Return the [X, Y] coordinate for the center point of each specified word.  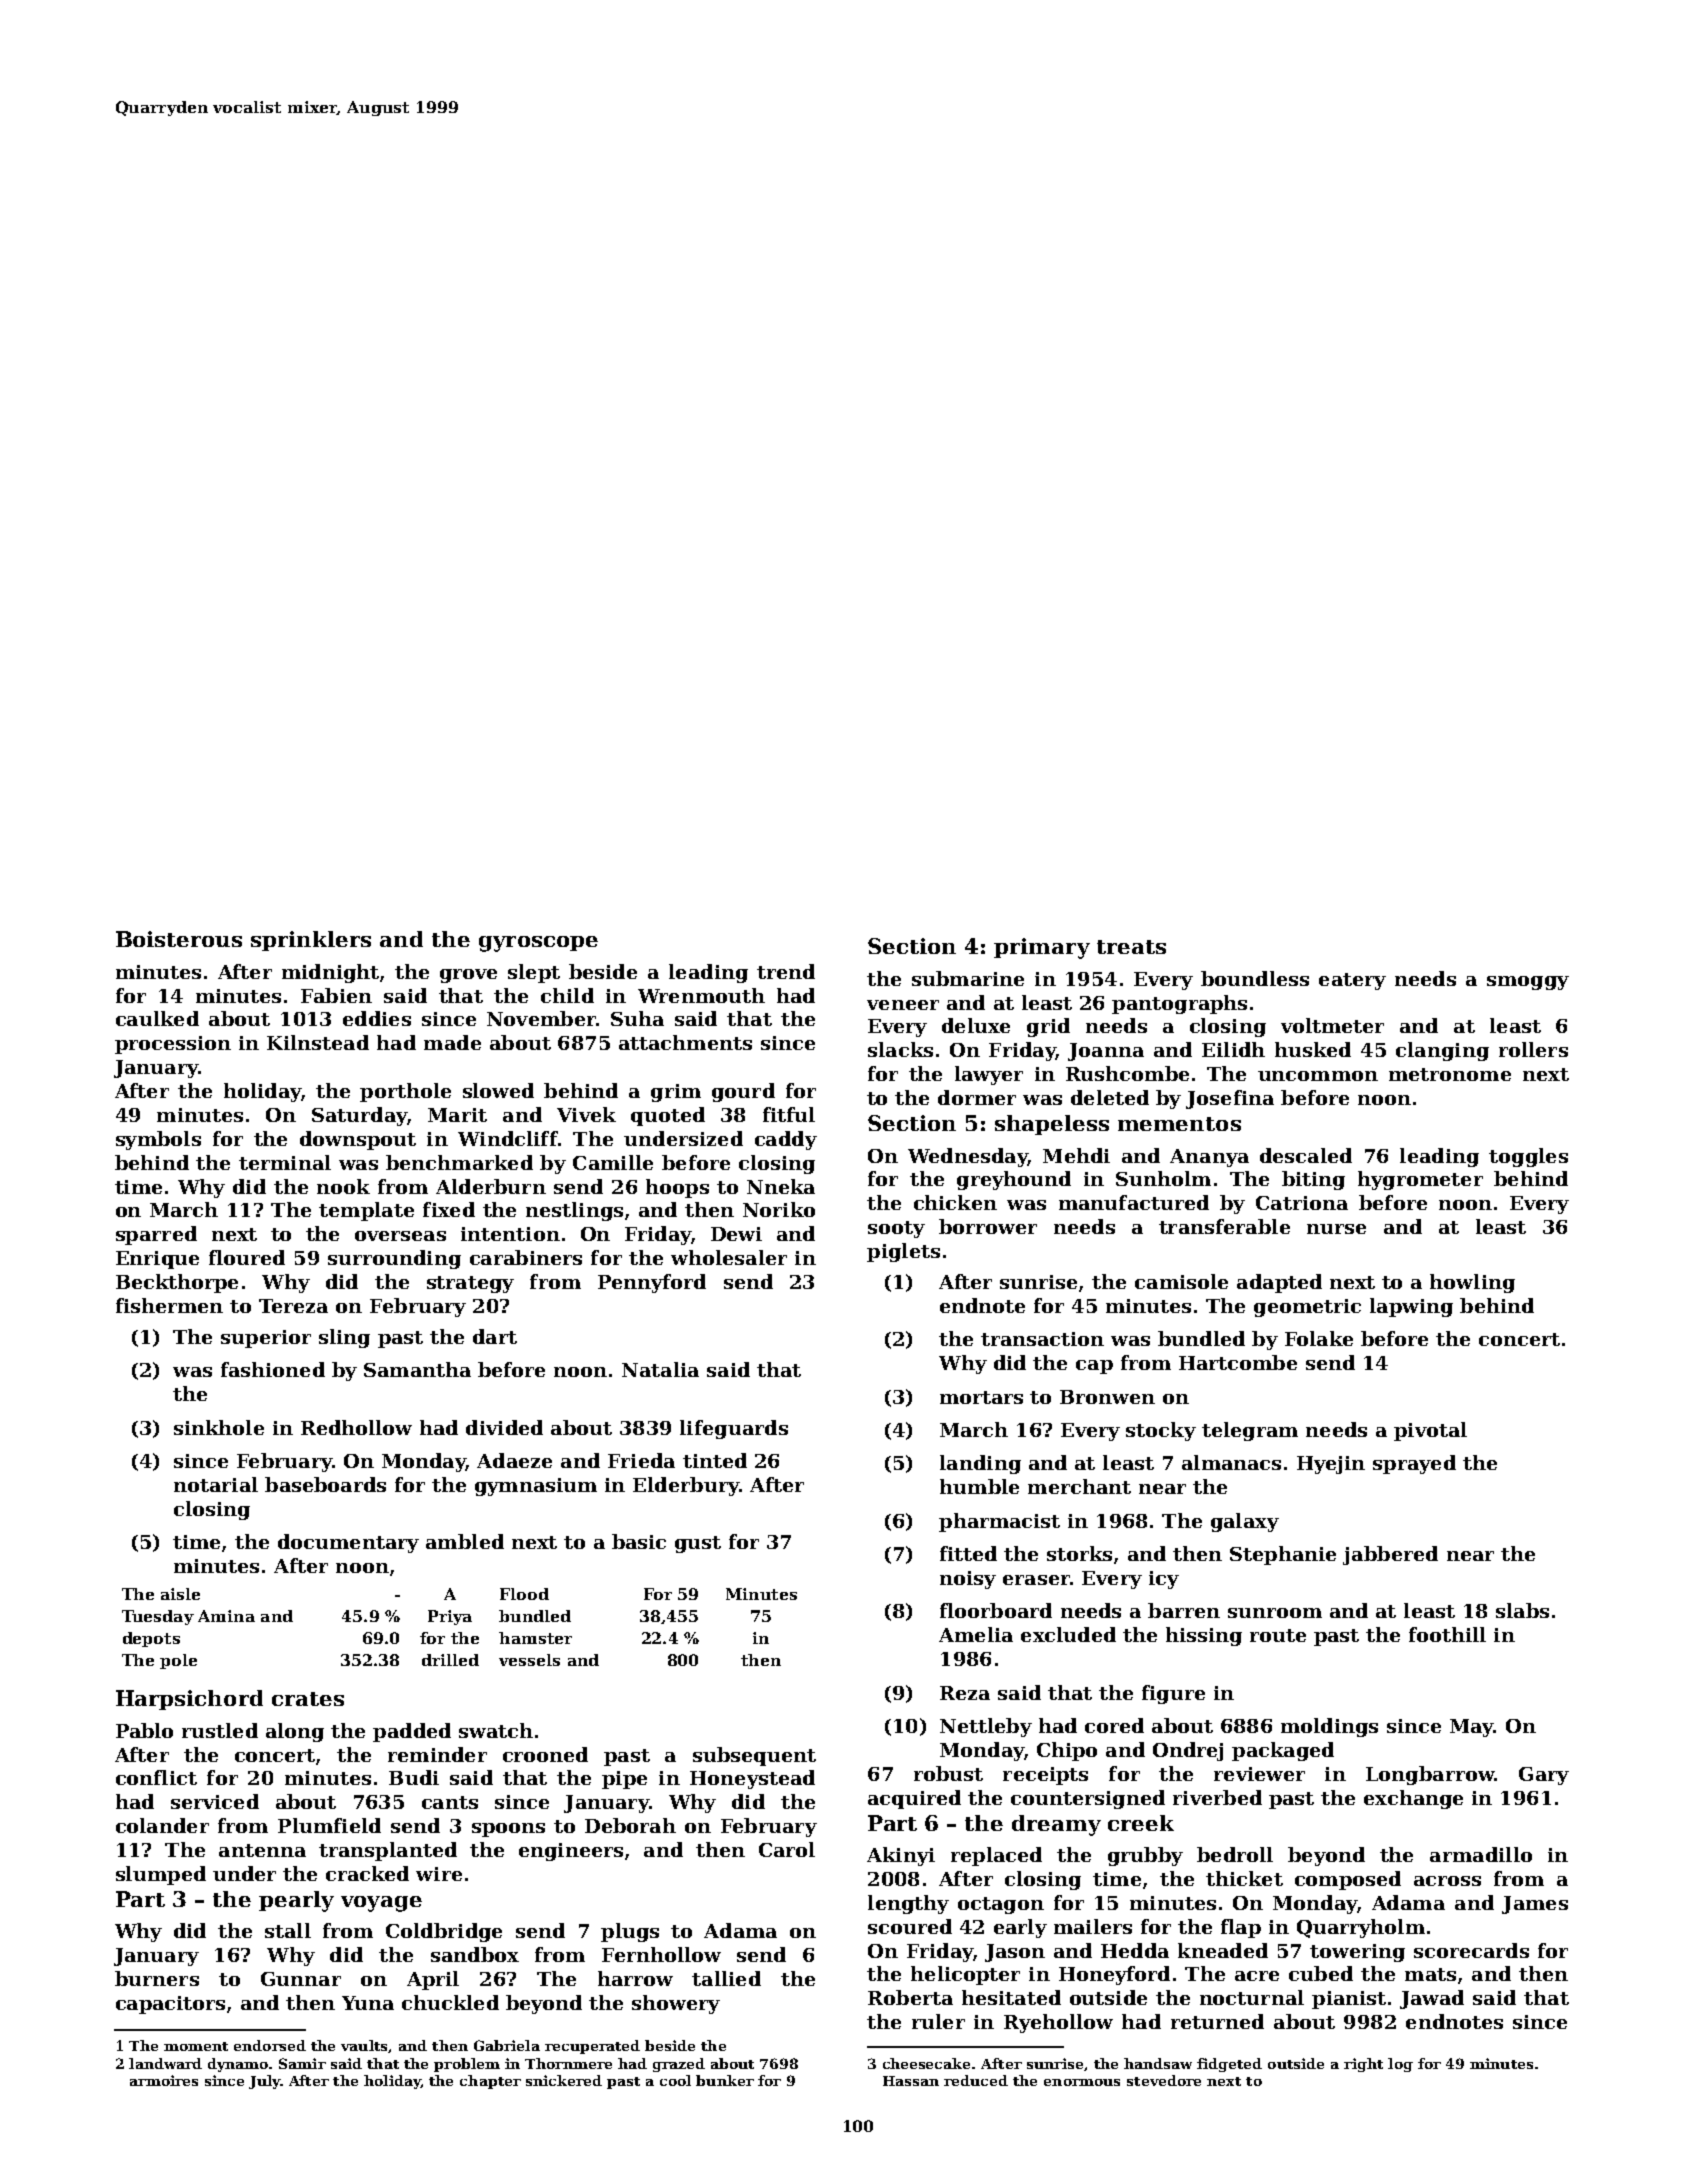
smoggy [1528, 983]
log [1400, 2065]
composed [1348, 1880]
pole [178, 1661]
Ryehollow [1058, 2023]
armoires [164, 2080]
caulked [157, 1018]
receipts [1045, 1776]
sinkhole [219, 1427]
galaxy [1245, 1522]
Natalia [660, 1369]
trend [786, 971]
